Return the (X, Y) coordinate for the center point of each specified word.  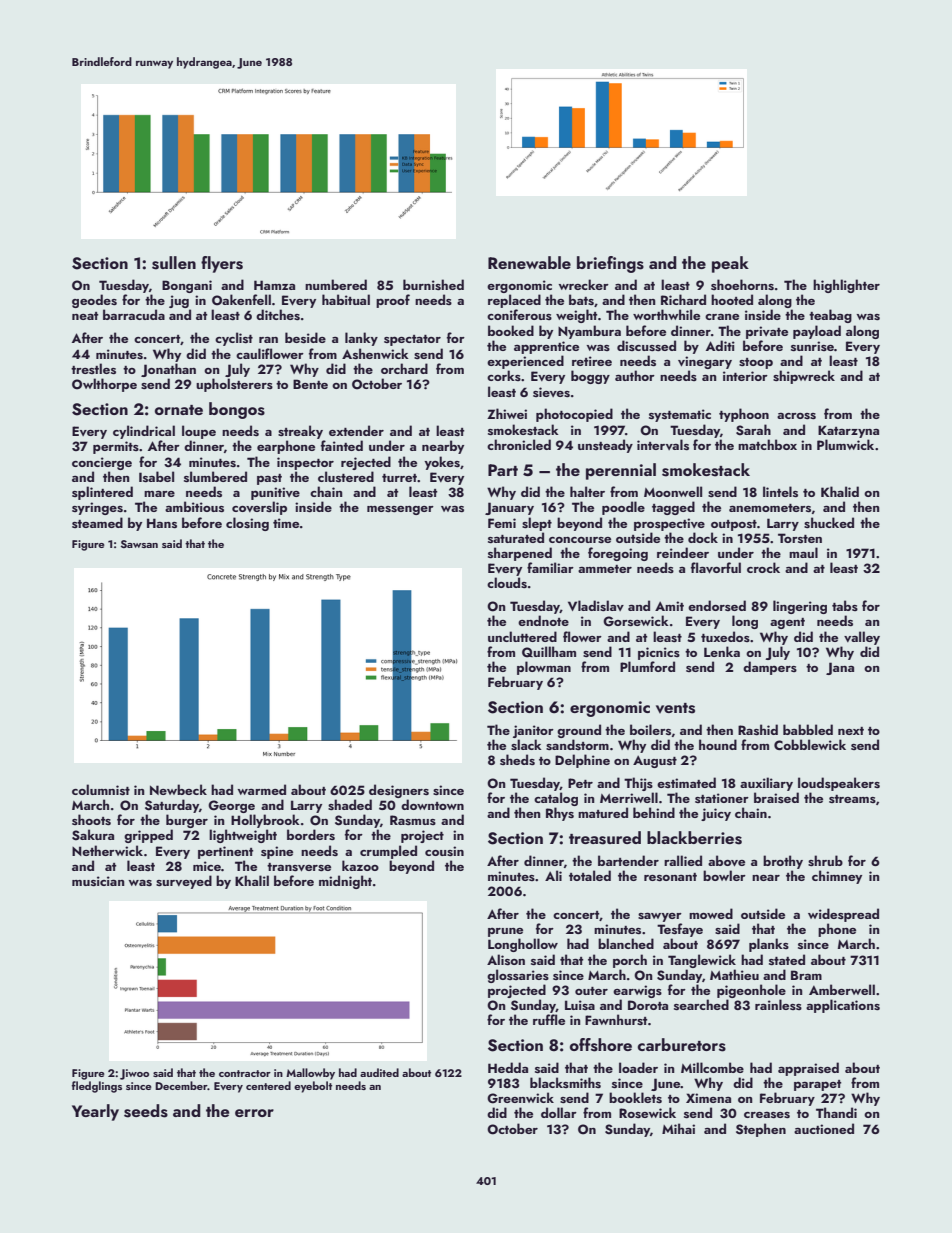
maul (803, 552)
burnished (433, 284)
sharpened (520, 554)
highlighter (846, 286)
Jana (840, 668)
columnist (101, 789)
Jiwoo (134, 1074)
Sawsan (139, 544)
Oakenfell (241, 300)
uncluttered (522, 636)
